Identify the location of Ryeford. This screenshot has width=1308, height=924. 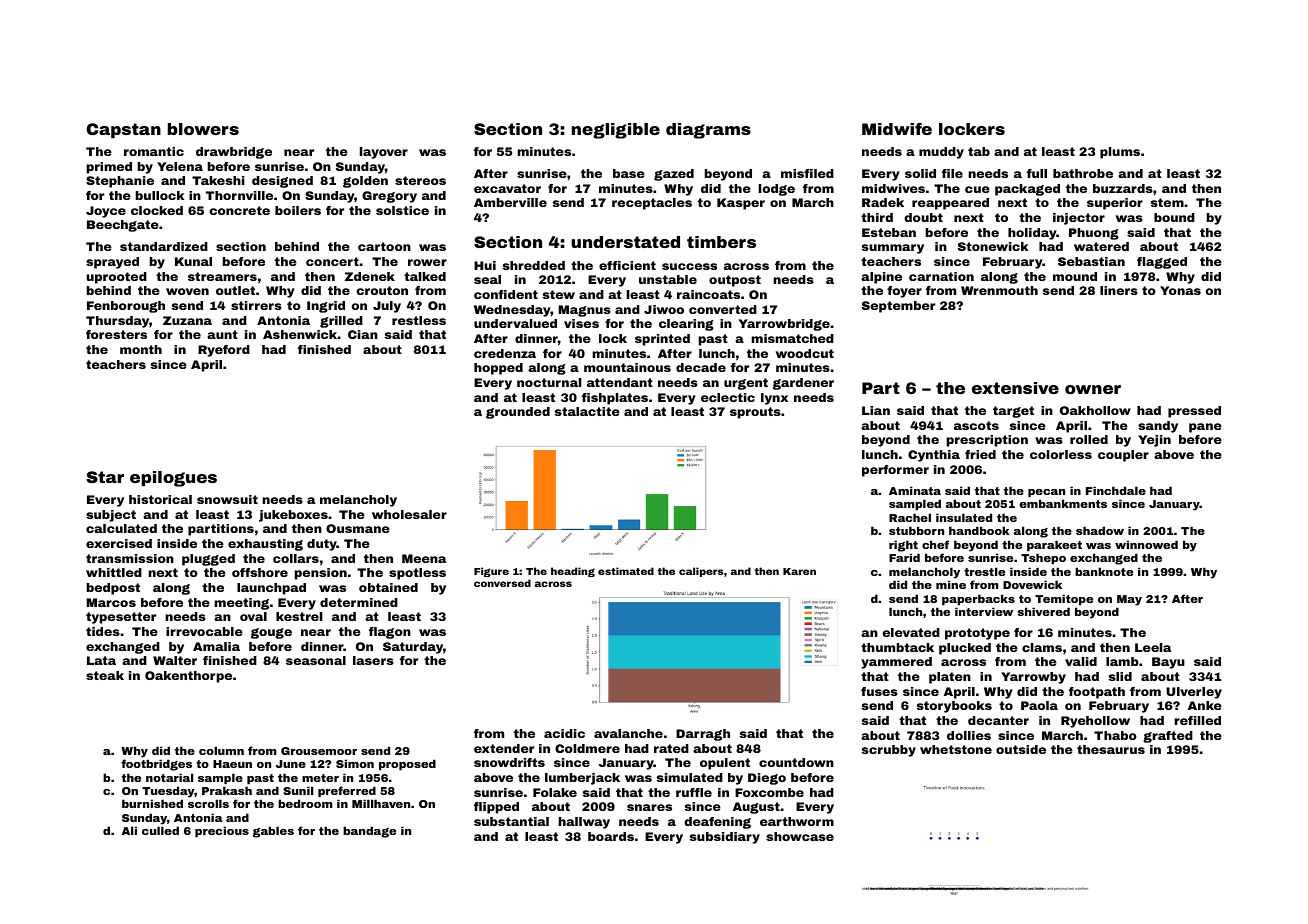
(224, 351).
